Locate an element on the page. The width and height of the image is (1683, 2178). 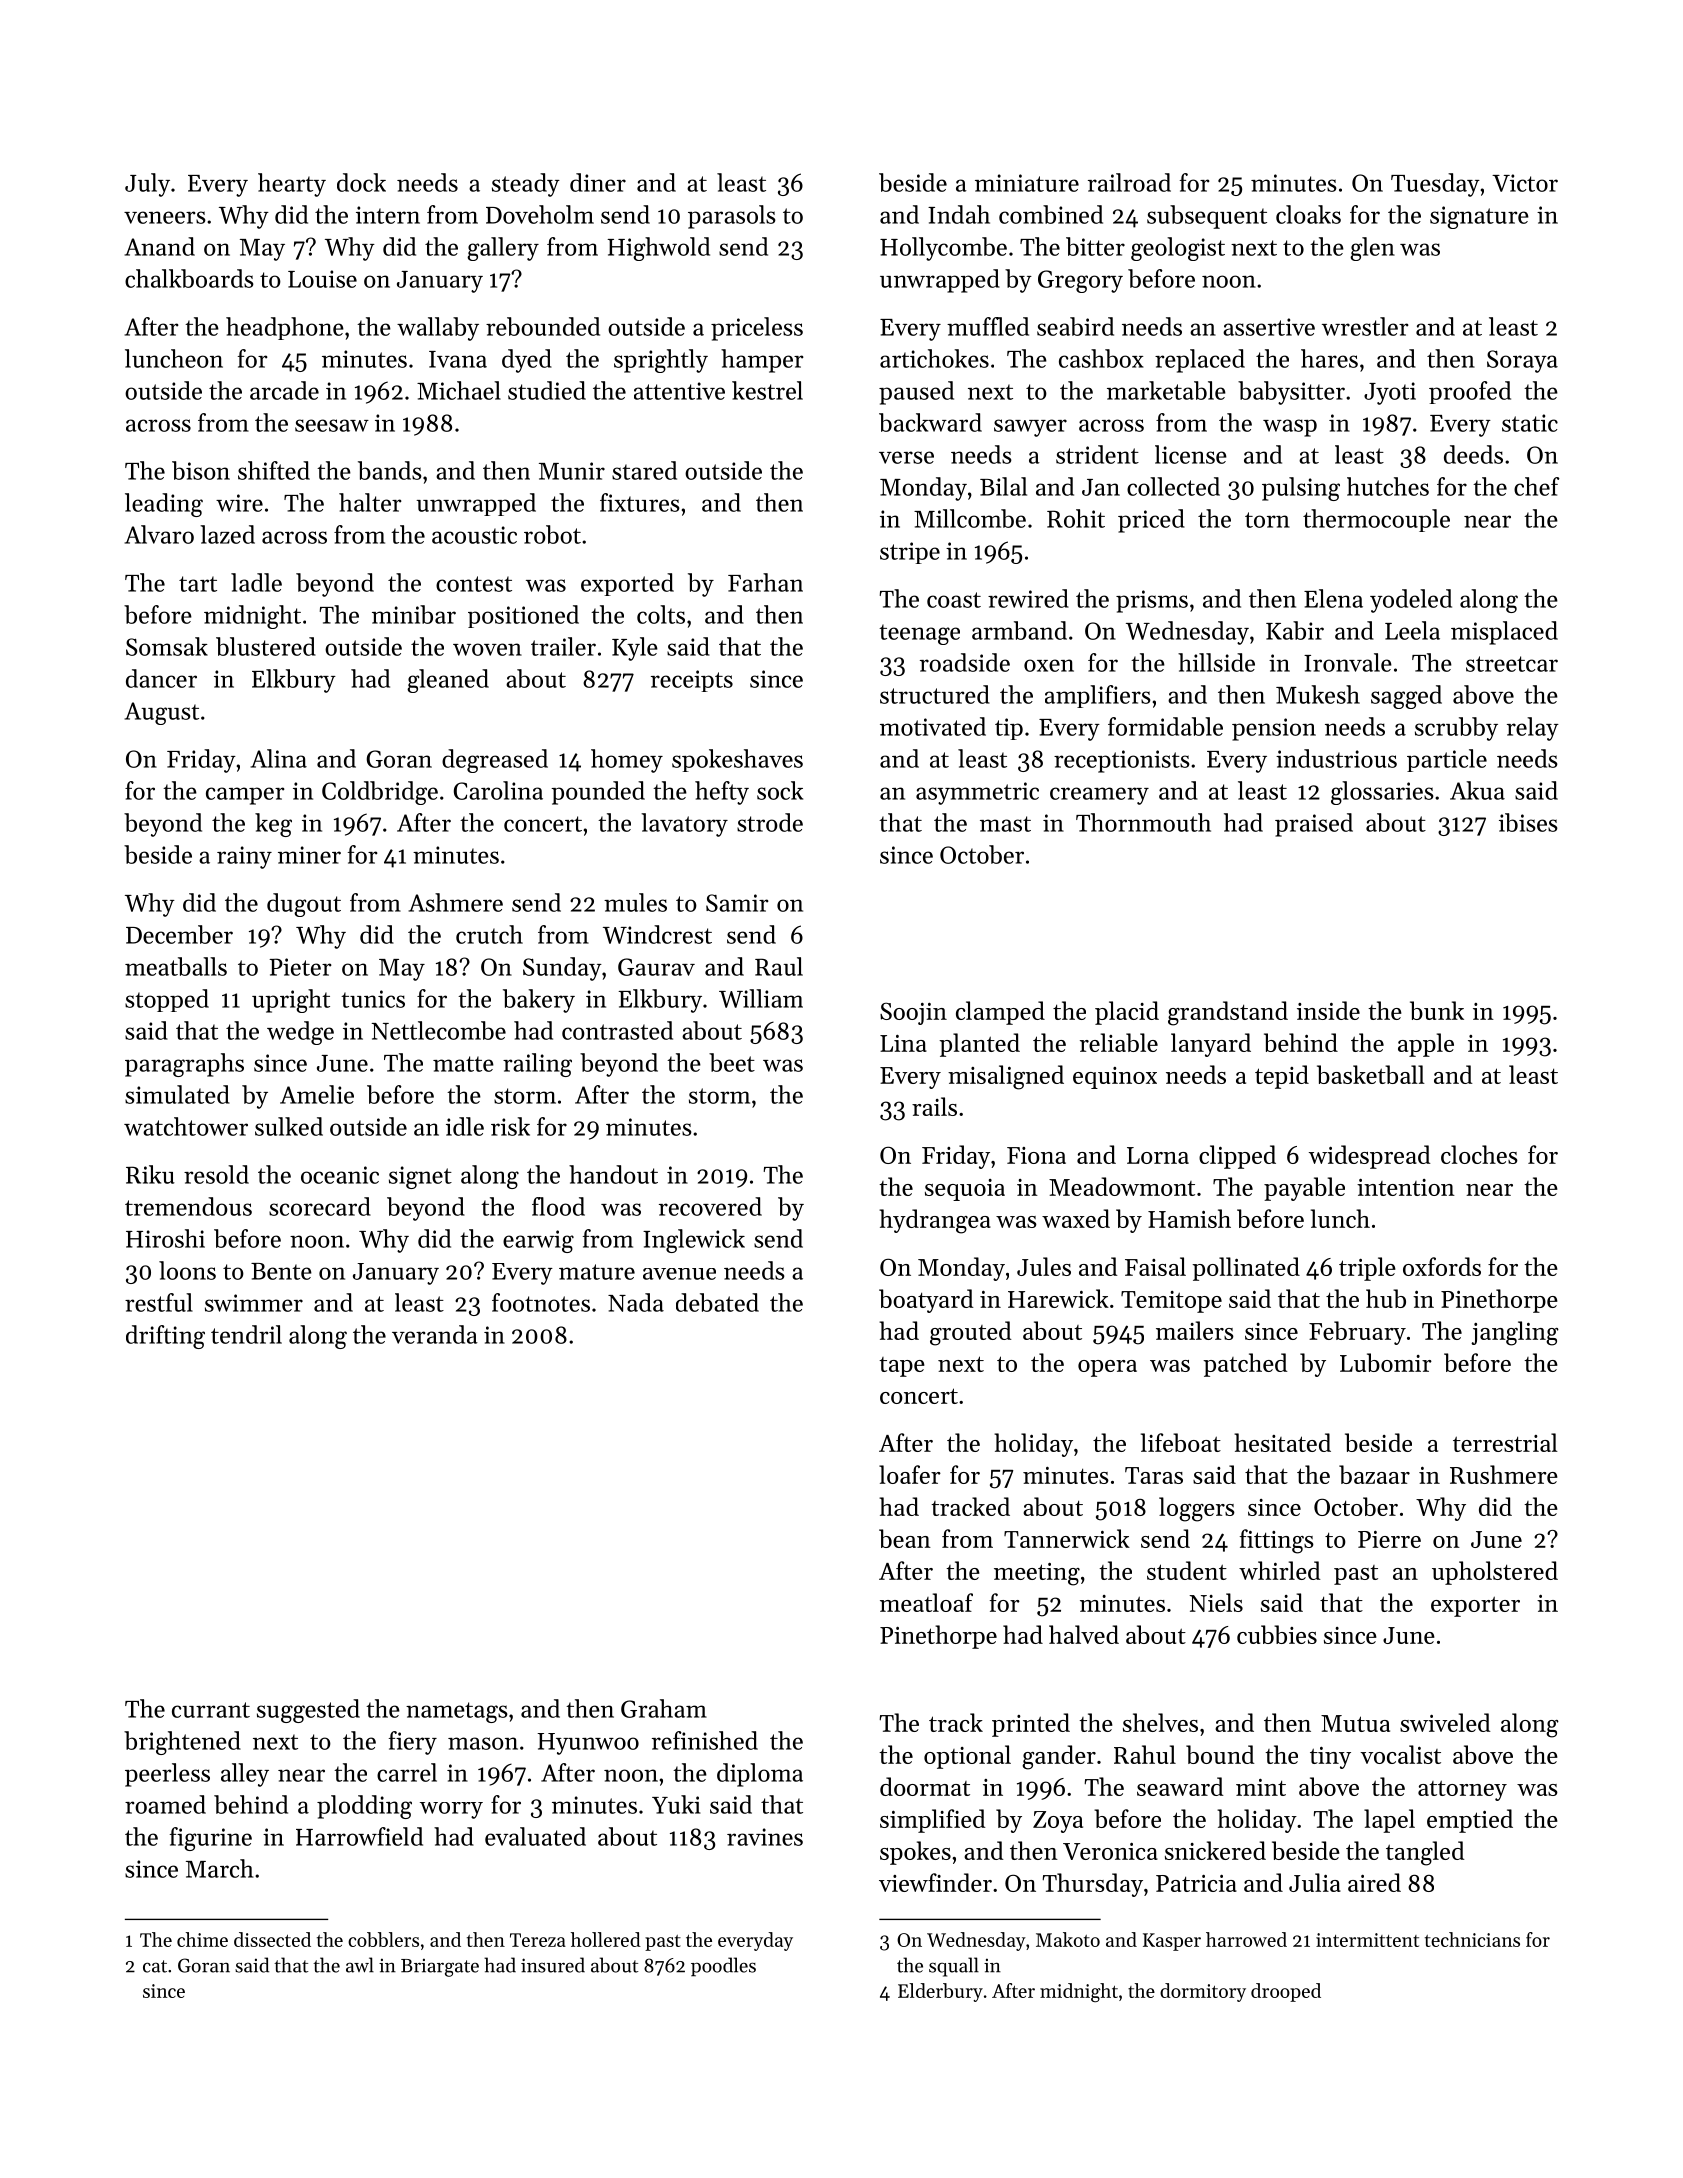
upright is located at coordinates (291, 1001).
